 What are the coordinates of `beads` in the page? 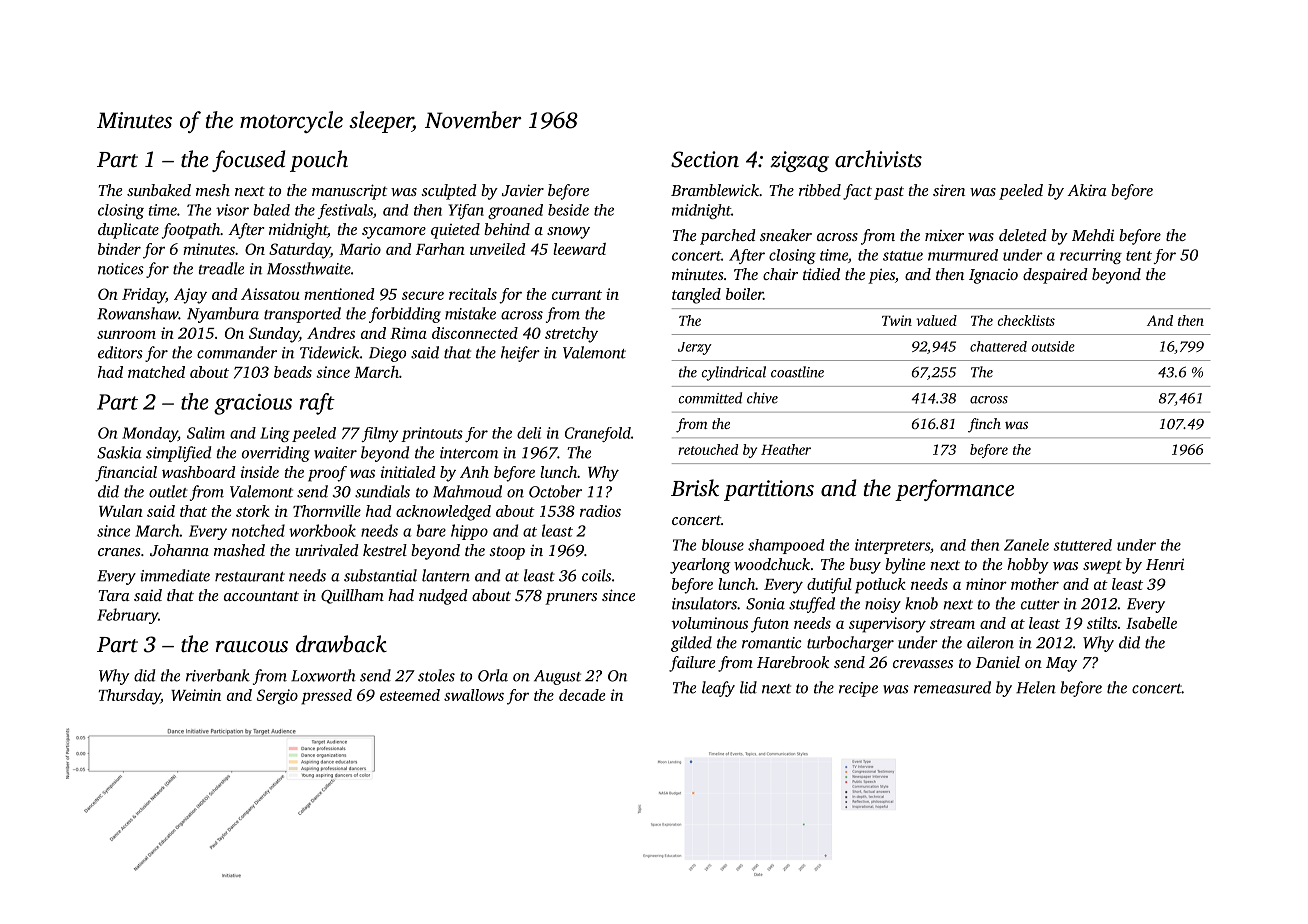 It's located at (293, 372).
